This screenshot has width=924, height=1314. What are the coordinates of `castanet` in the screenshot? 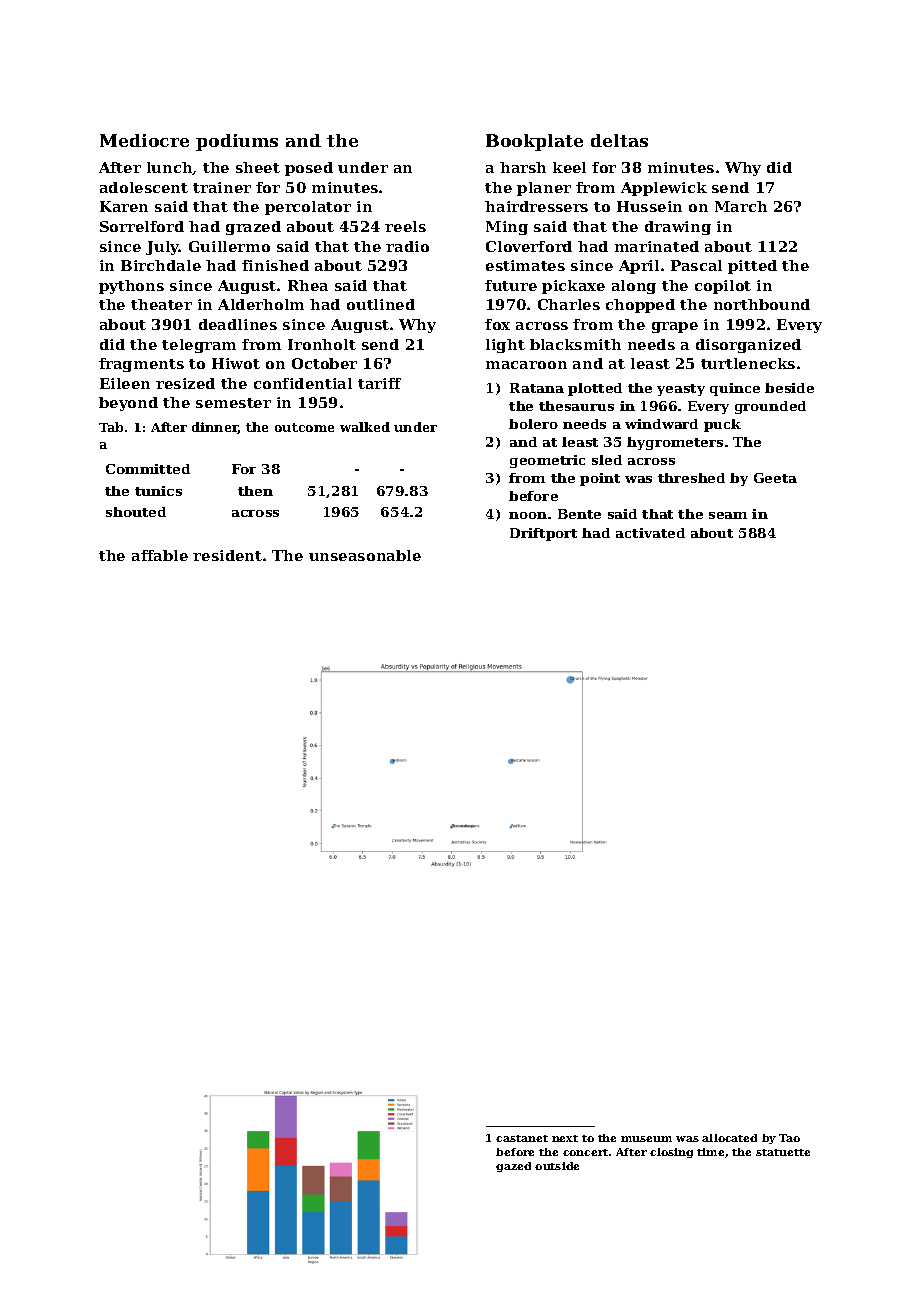 It's located at (522, 1138).
